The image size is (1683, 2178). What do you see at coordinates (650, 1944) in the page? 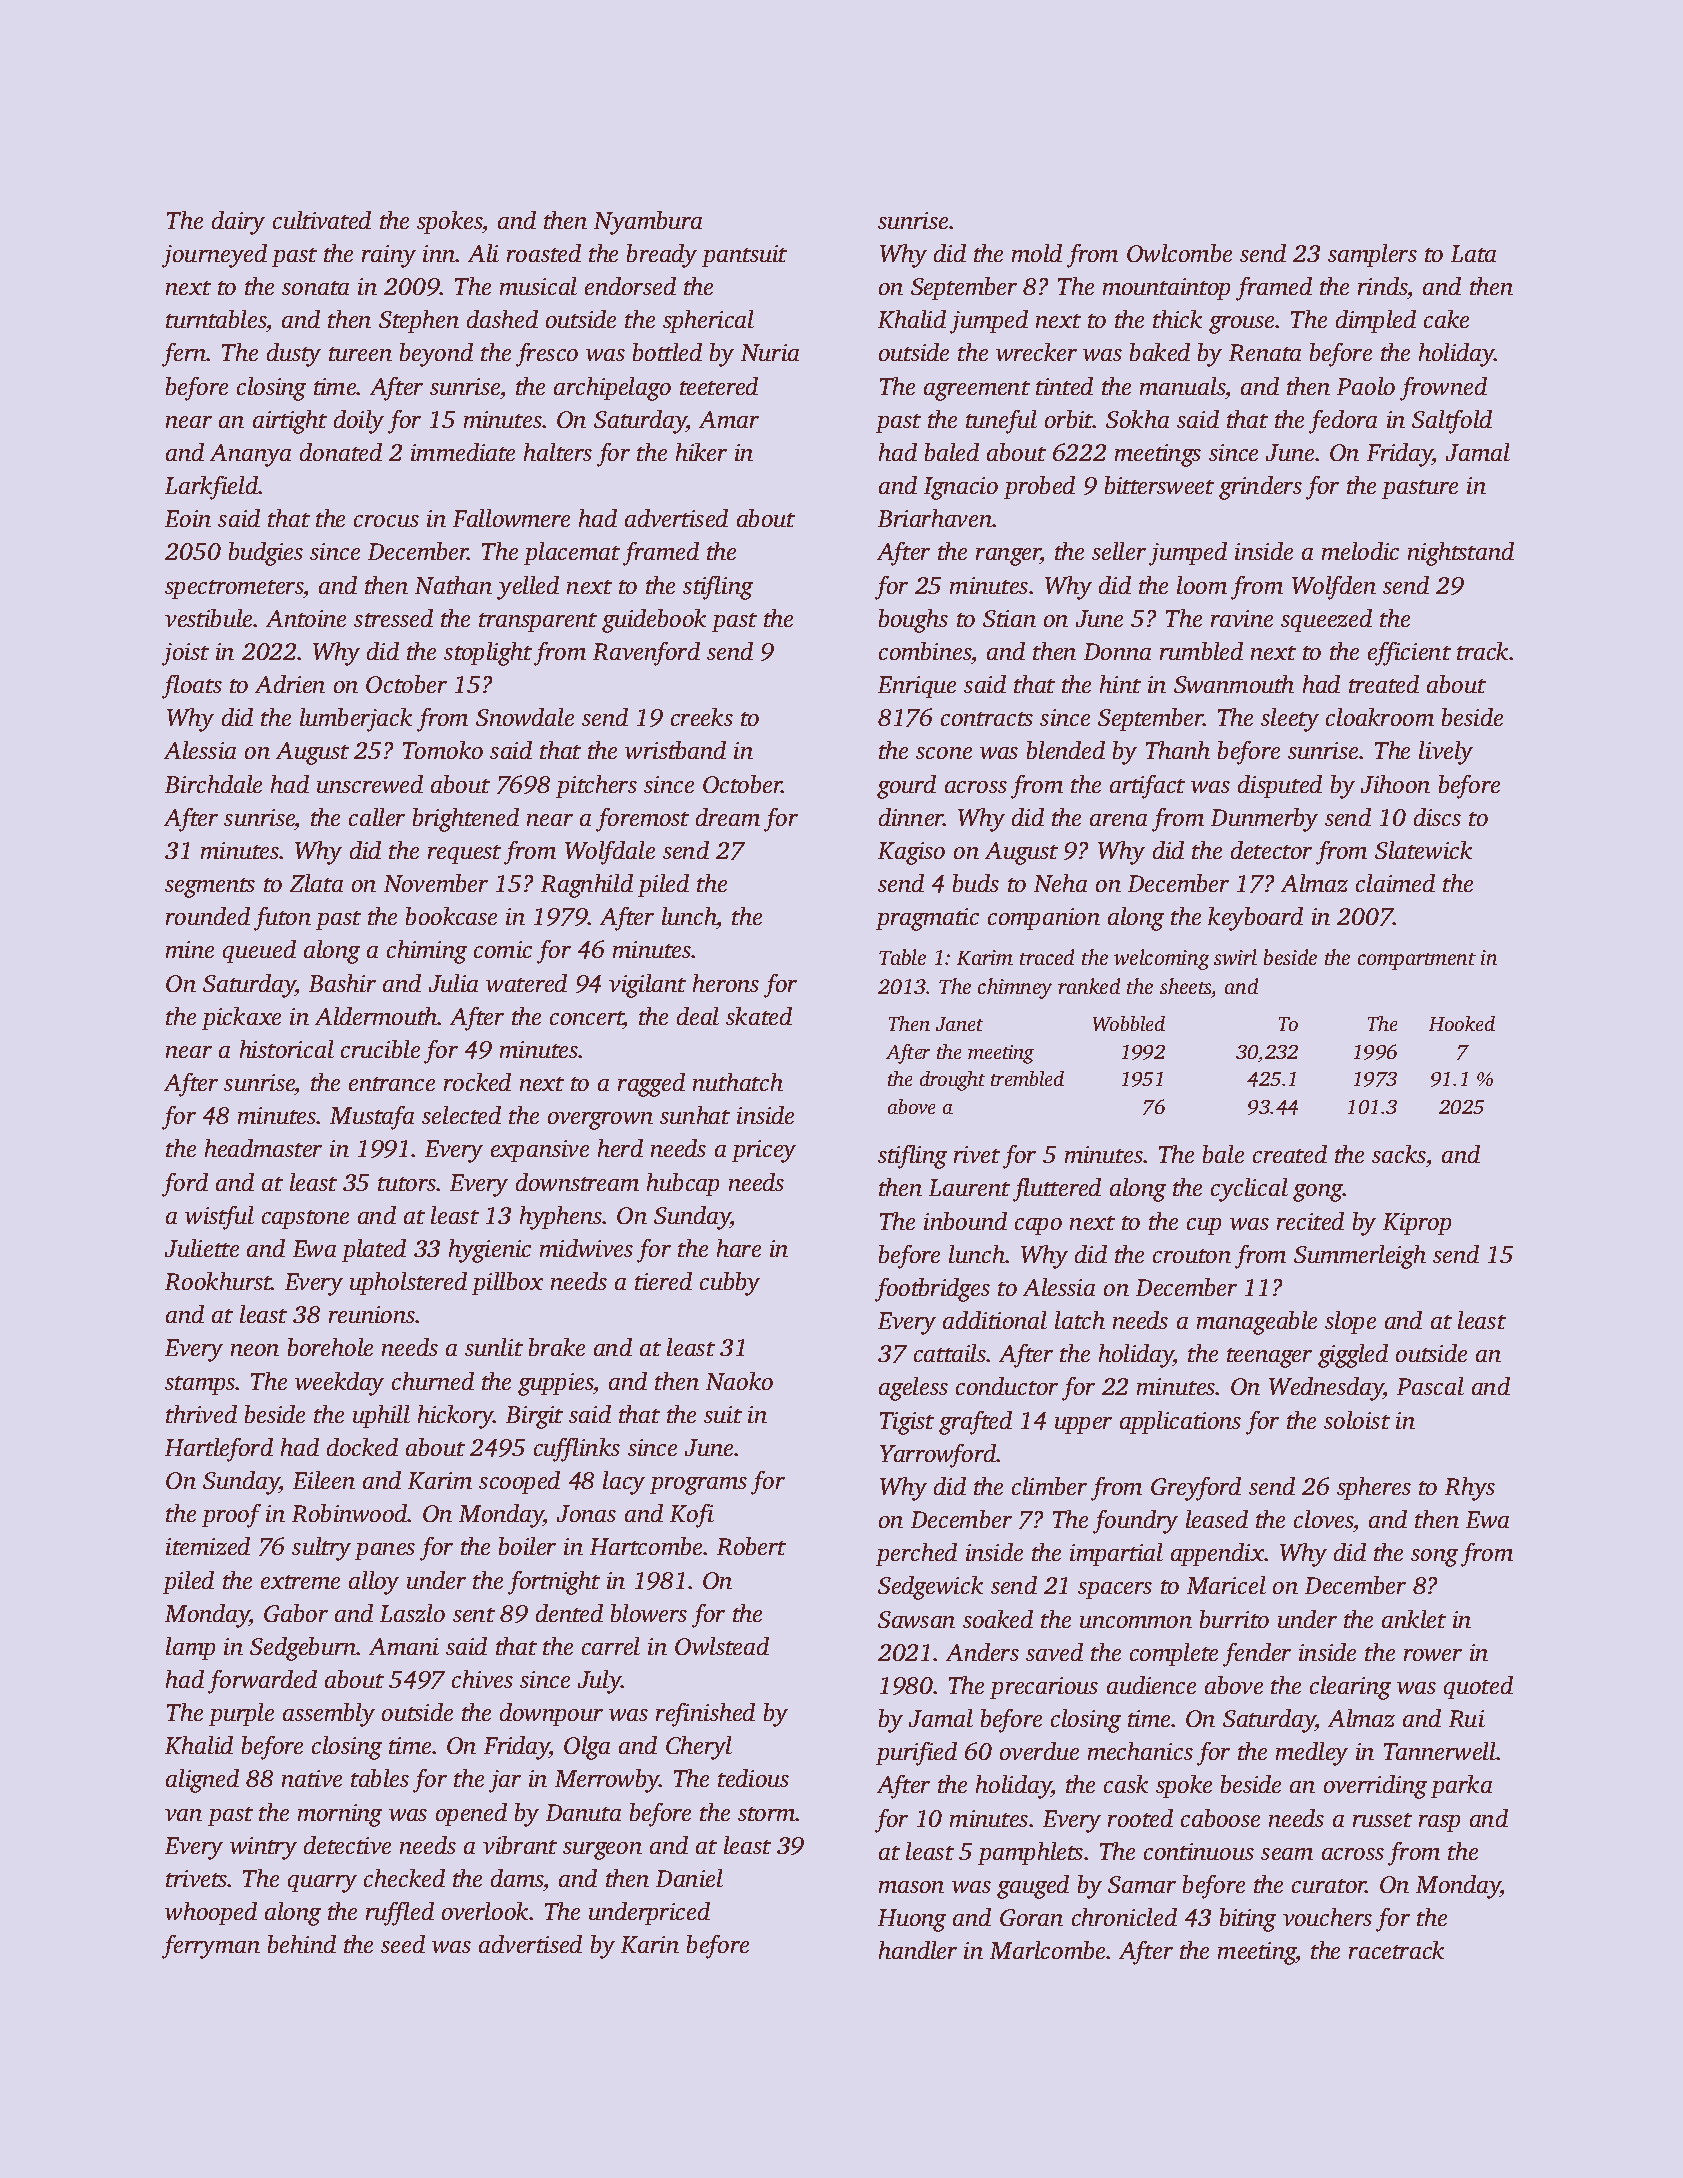
I see `Karin` at bounding box center [650, 1944].
